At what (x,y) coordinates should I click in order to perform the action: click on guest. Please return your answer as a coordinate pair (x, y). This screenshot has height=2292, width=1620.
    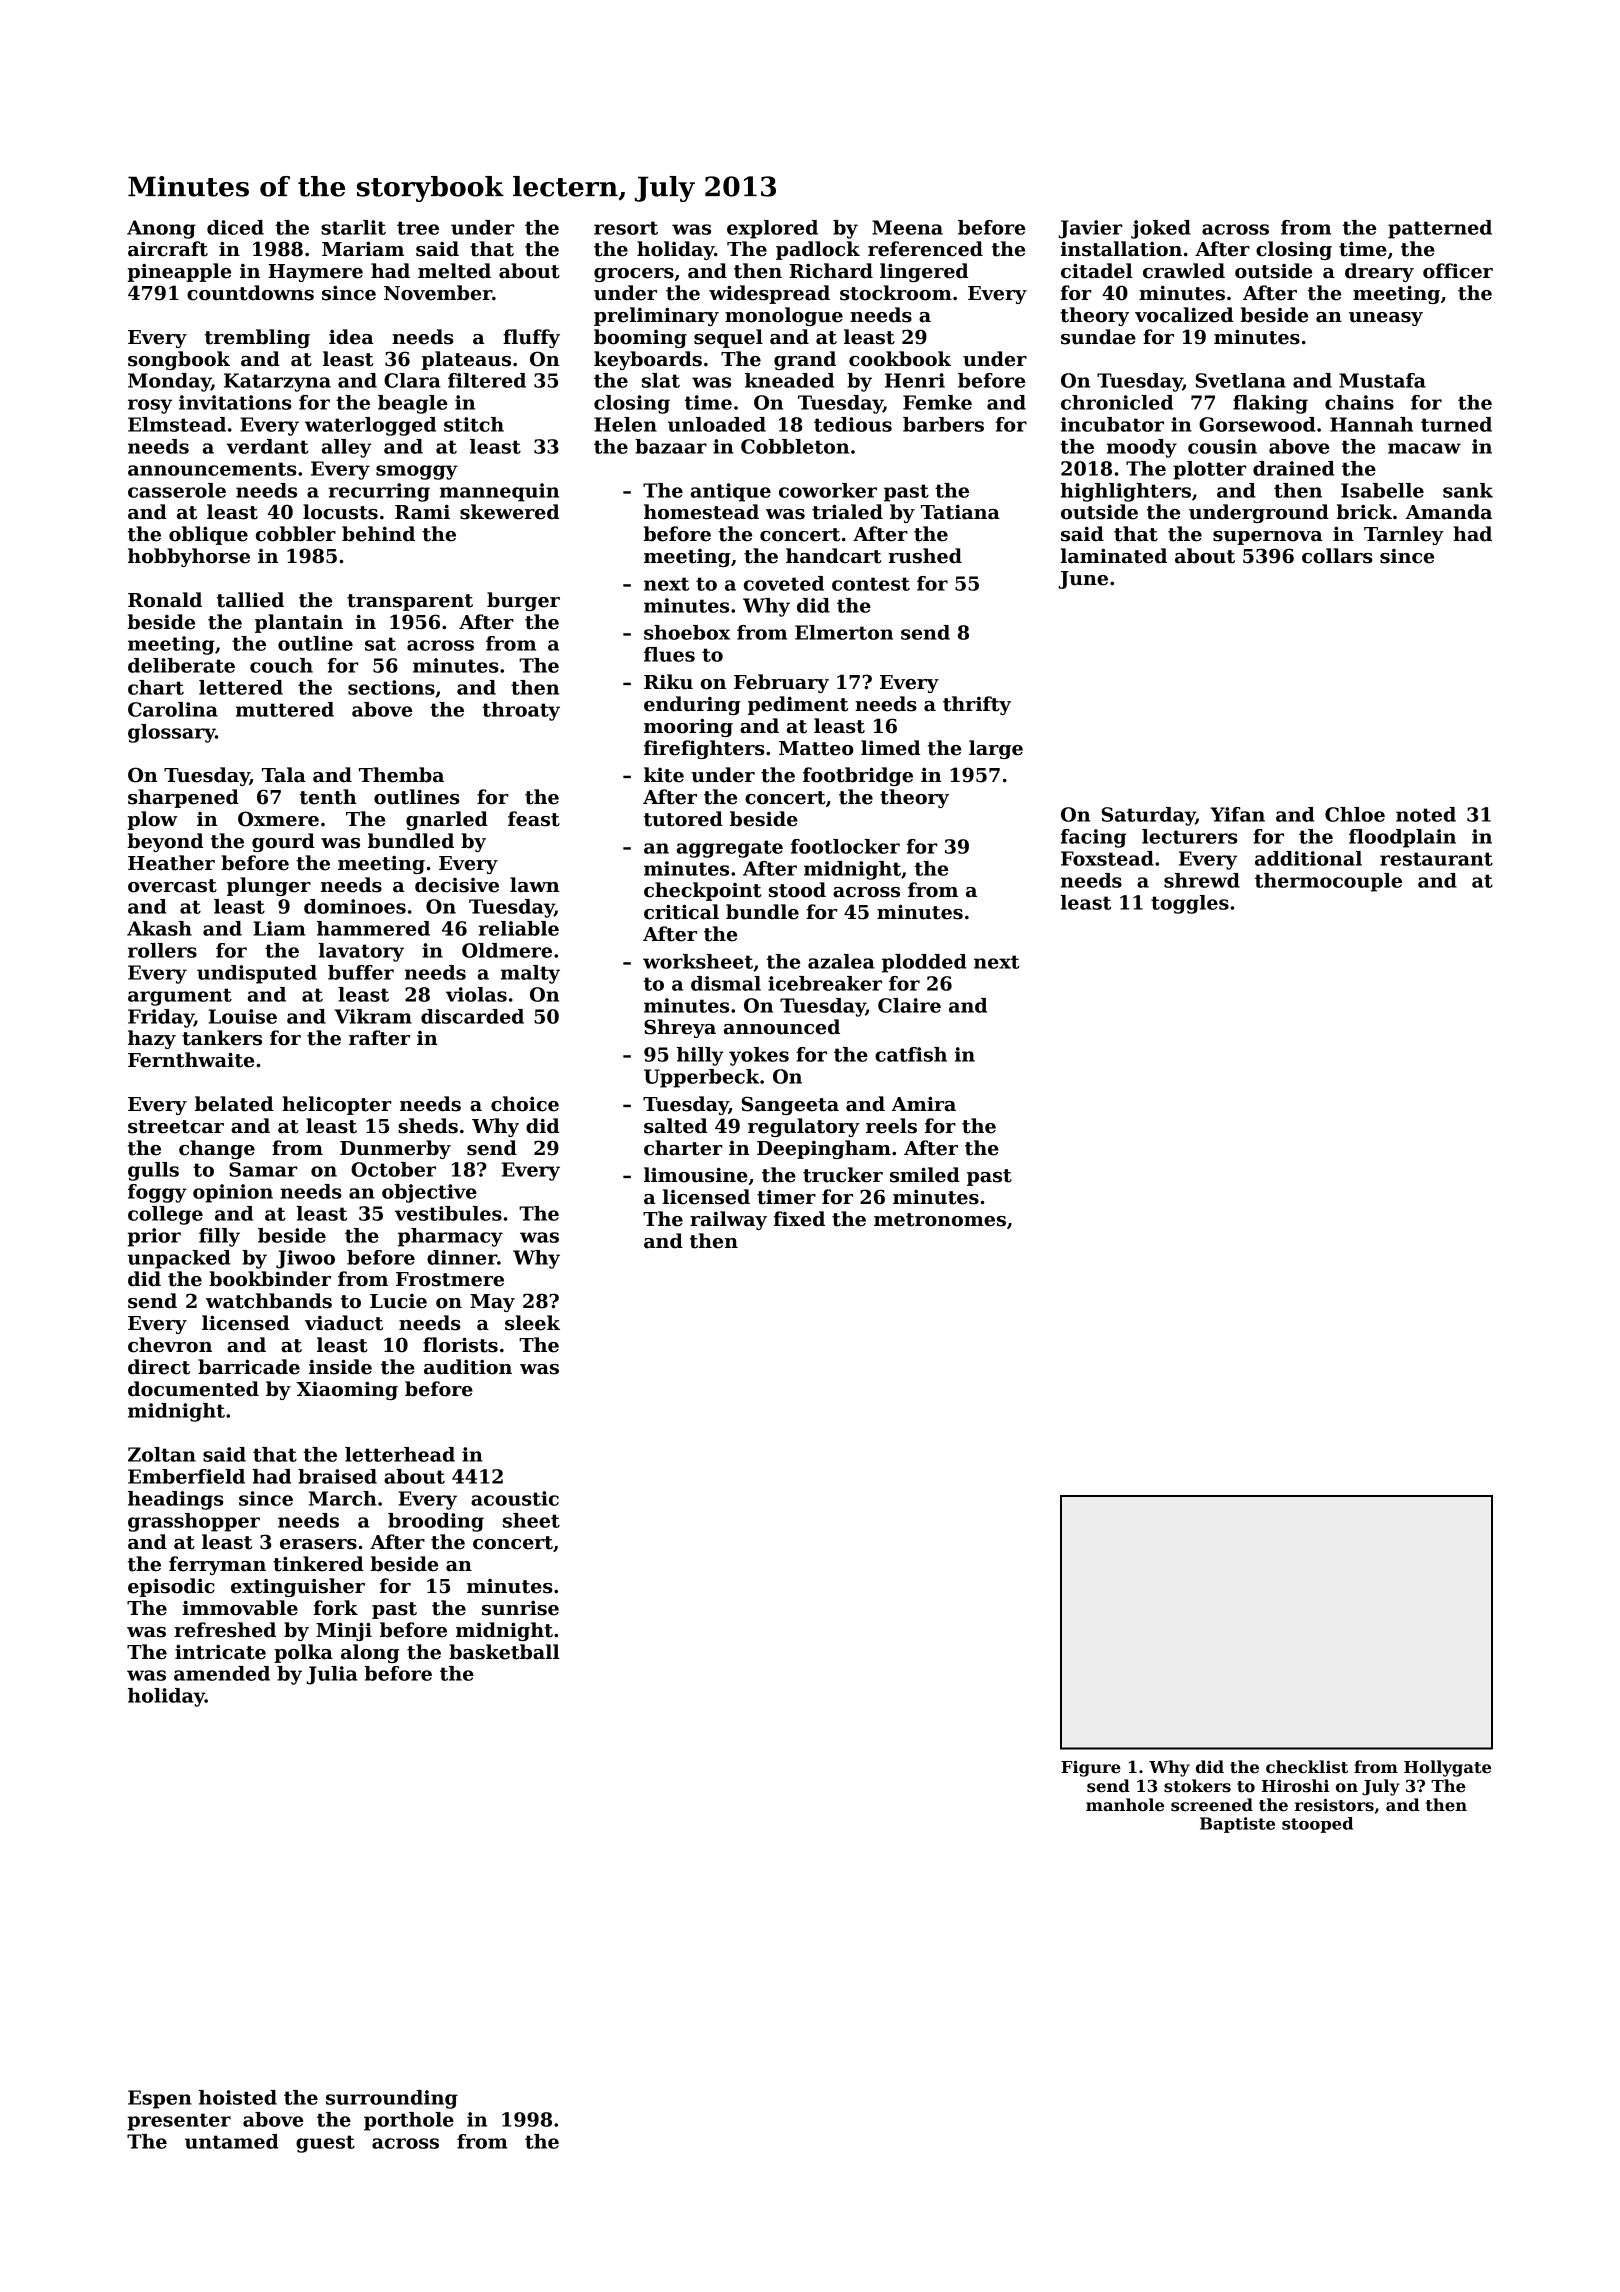
    Looking at the image, I should click on (325, 2144).
